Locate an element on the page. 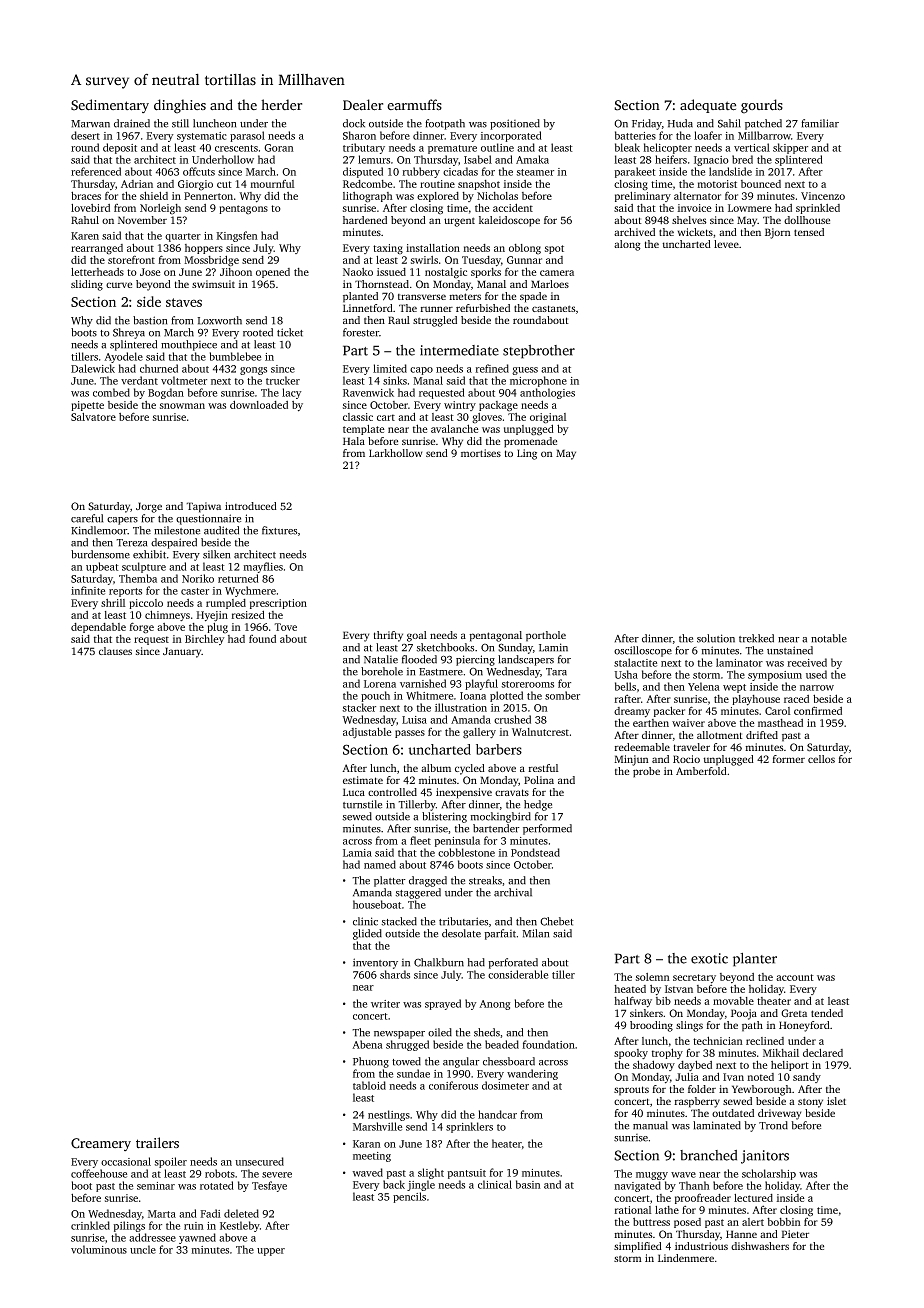 This page has height=1308, width=924. pencils is located at coordinates (409, 1197).
